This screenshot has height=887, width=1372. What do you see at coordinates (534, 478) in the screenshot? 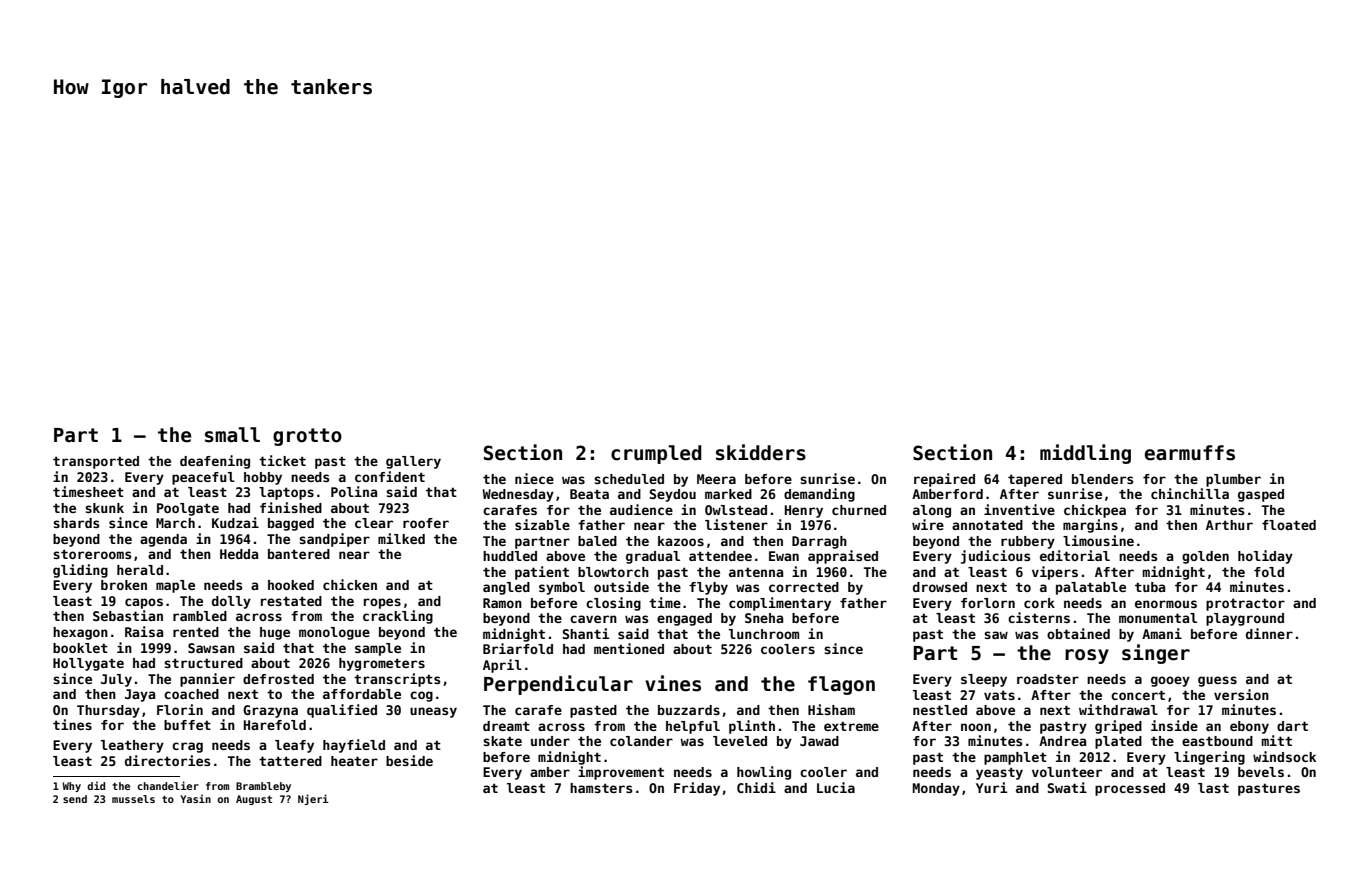
I see `niece` at bounding box center [534, 478].
